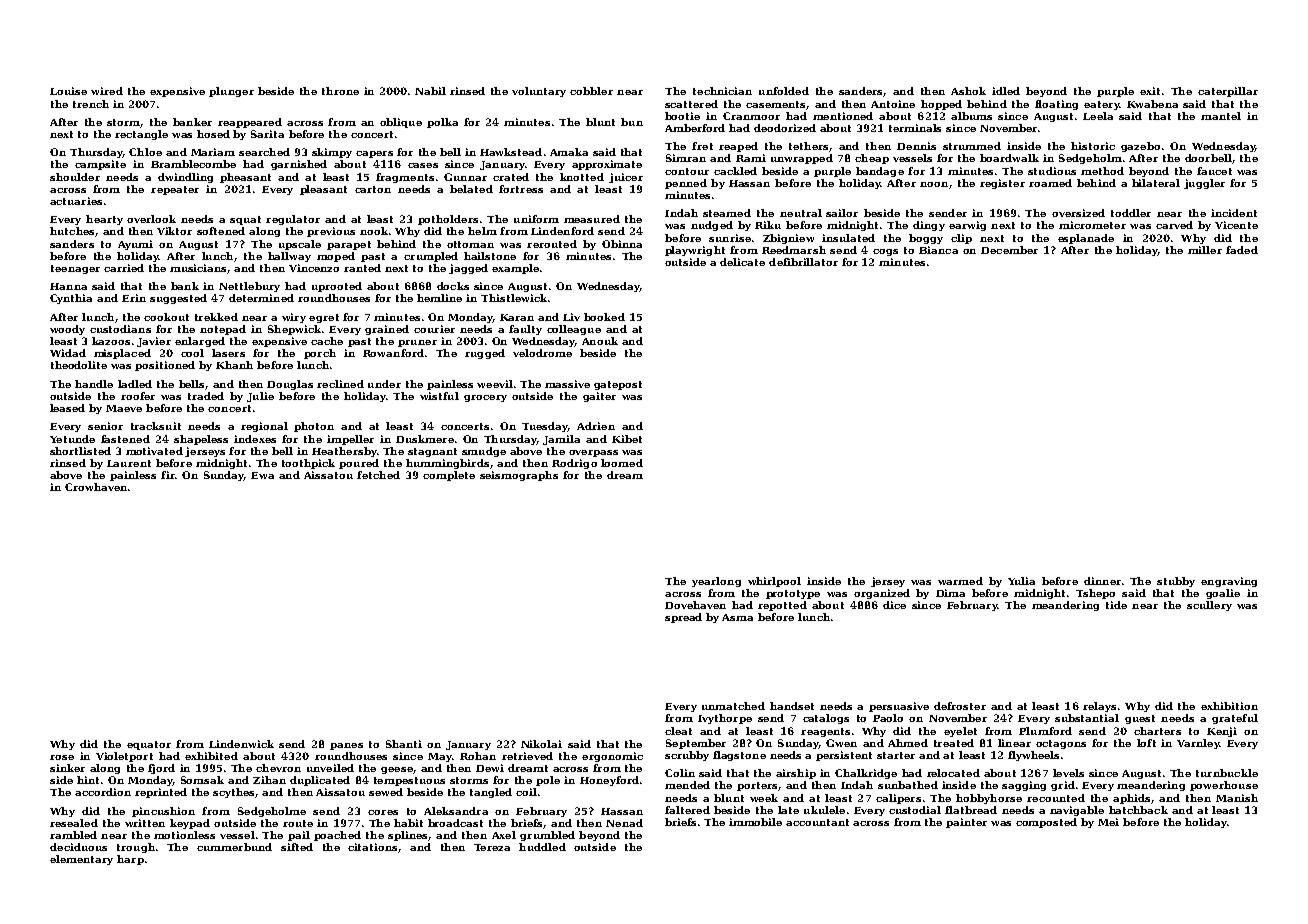 This image has width=1308, height=924. Describe the element at coordinates (941, 105) in the image. I see `hopped` at that location.
